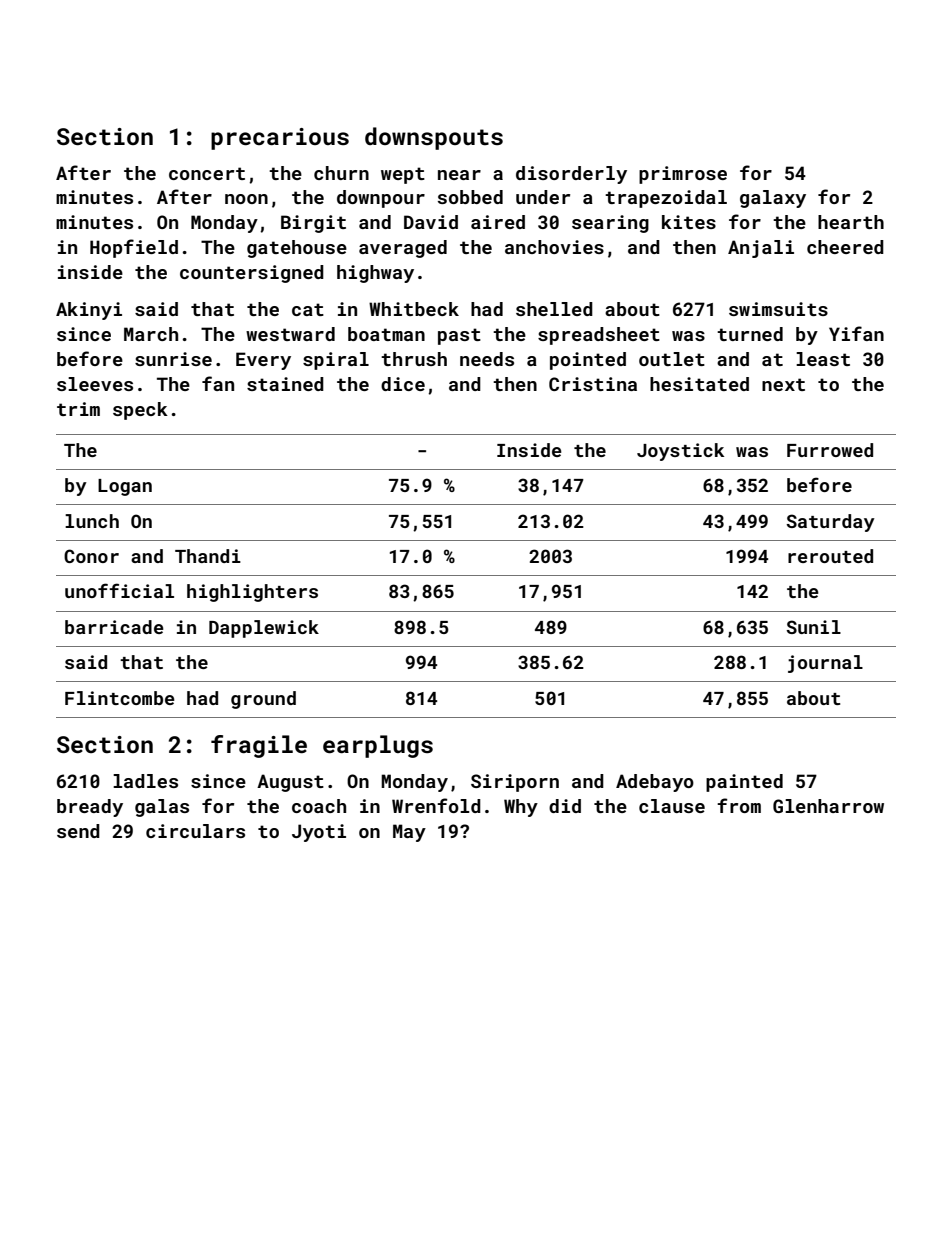  I want to click on Jyoti, so click(319, 833).
